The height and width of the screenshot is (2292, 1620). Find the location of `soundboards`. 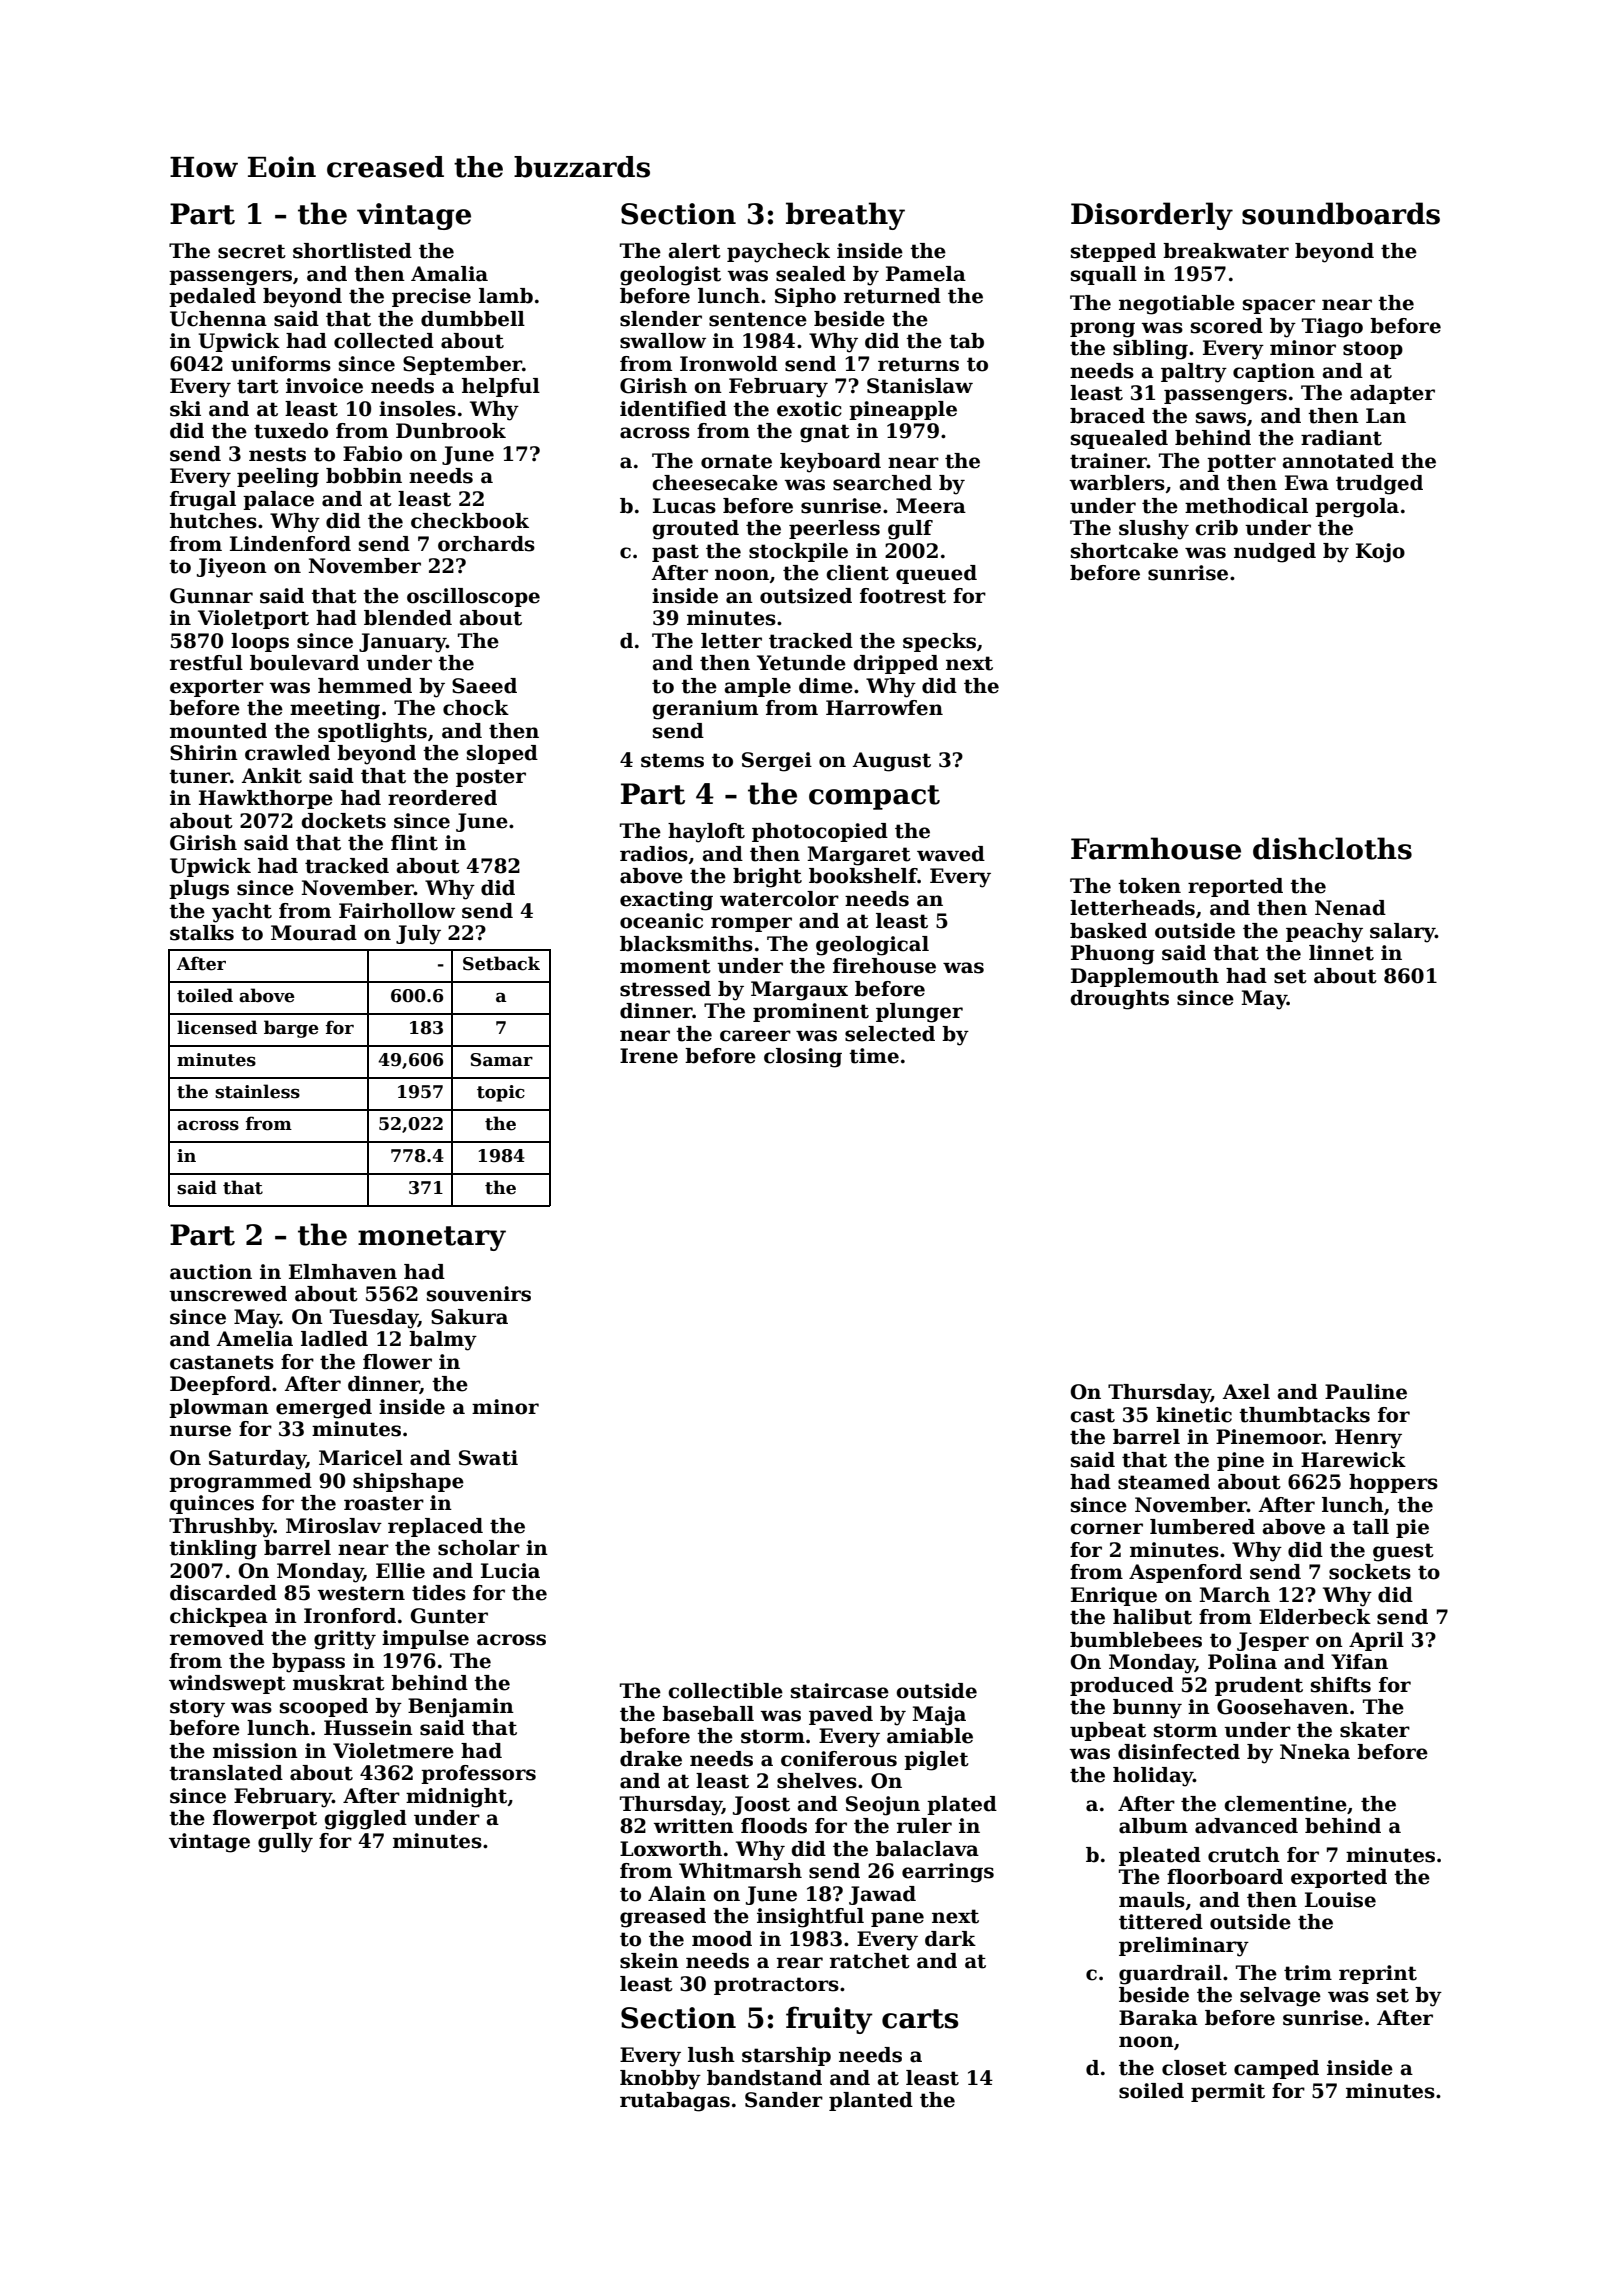

soundboards is located at coordinates (1341, 213).
